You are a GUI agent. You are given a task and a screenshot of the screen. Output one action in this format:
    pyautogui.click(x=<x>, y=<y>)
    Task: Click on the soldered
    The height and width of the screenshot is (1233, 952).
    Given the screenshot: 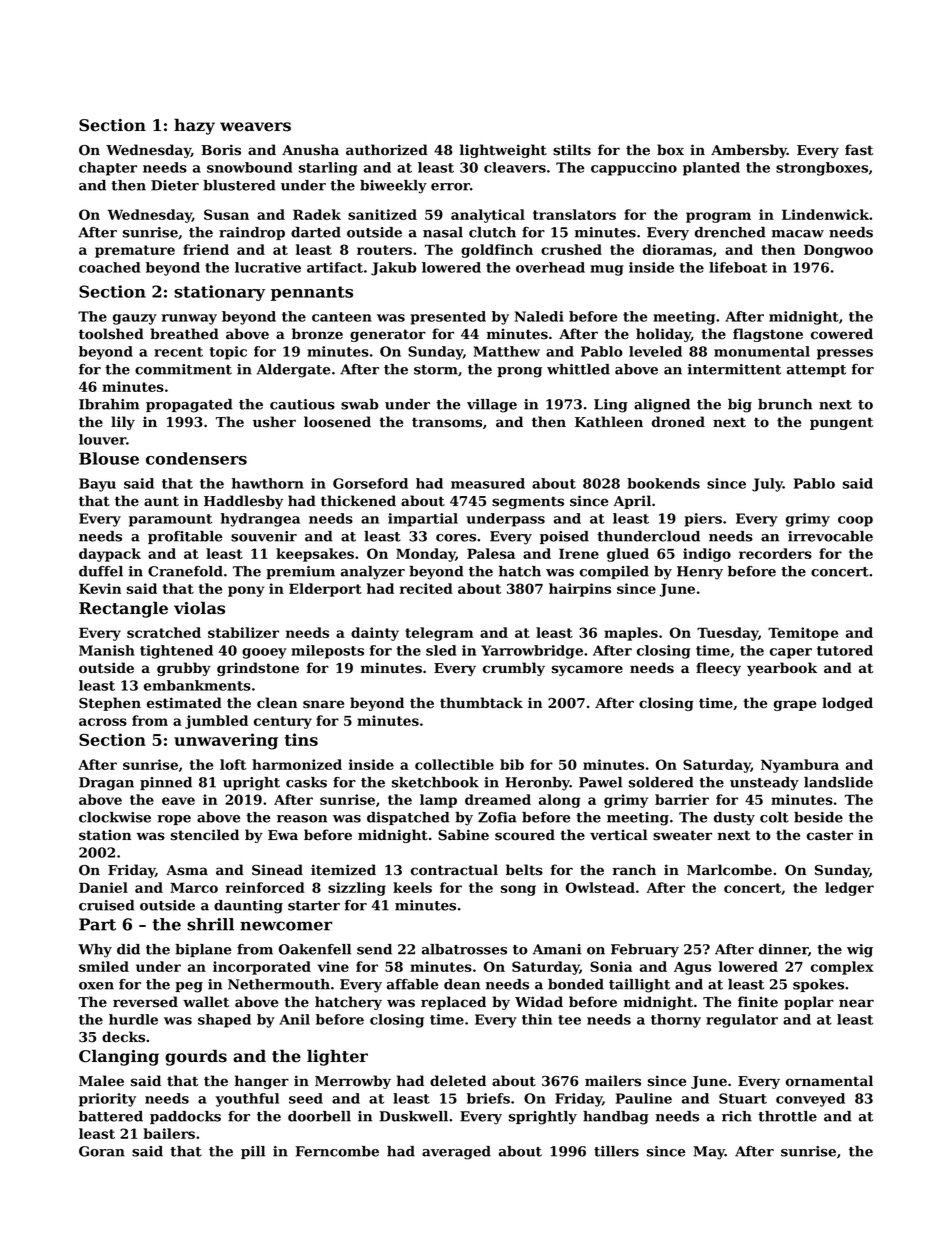 What is the action you would take?
    pyautogui.click(x=661, y=782)
